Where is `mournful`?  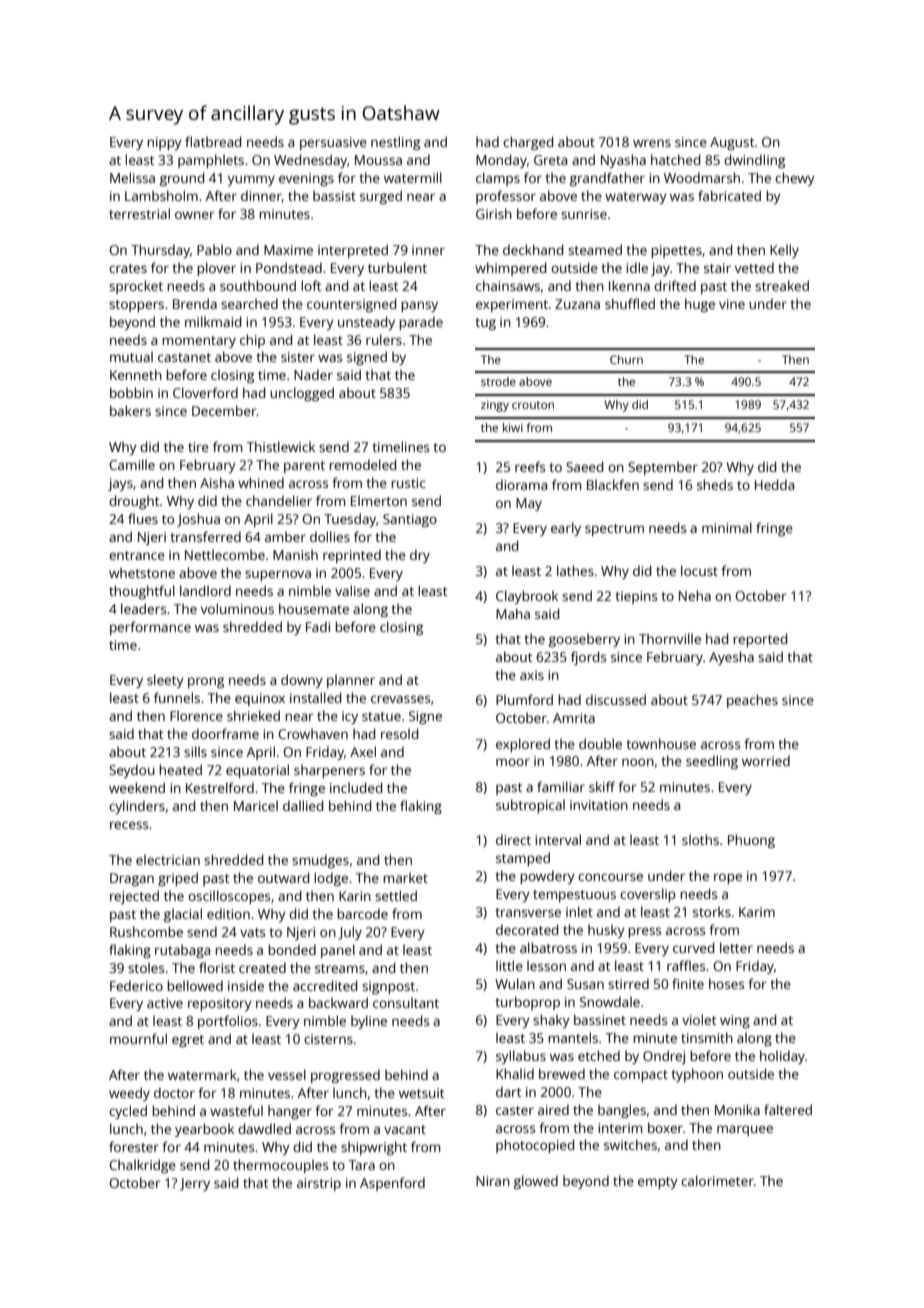 mournful is located at coordinates (138, 1038).
